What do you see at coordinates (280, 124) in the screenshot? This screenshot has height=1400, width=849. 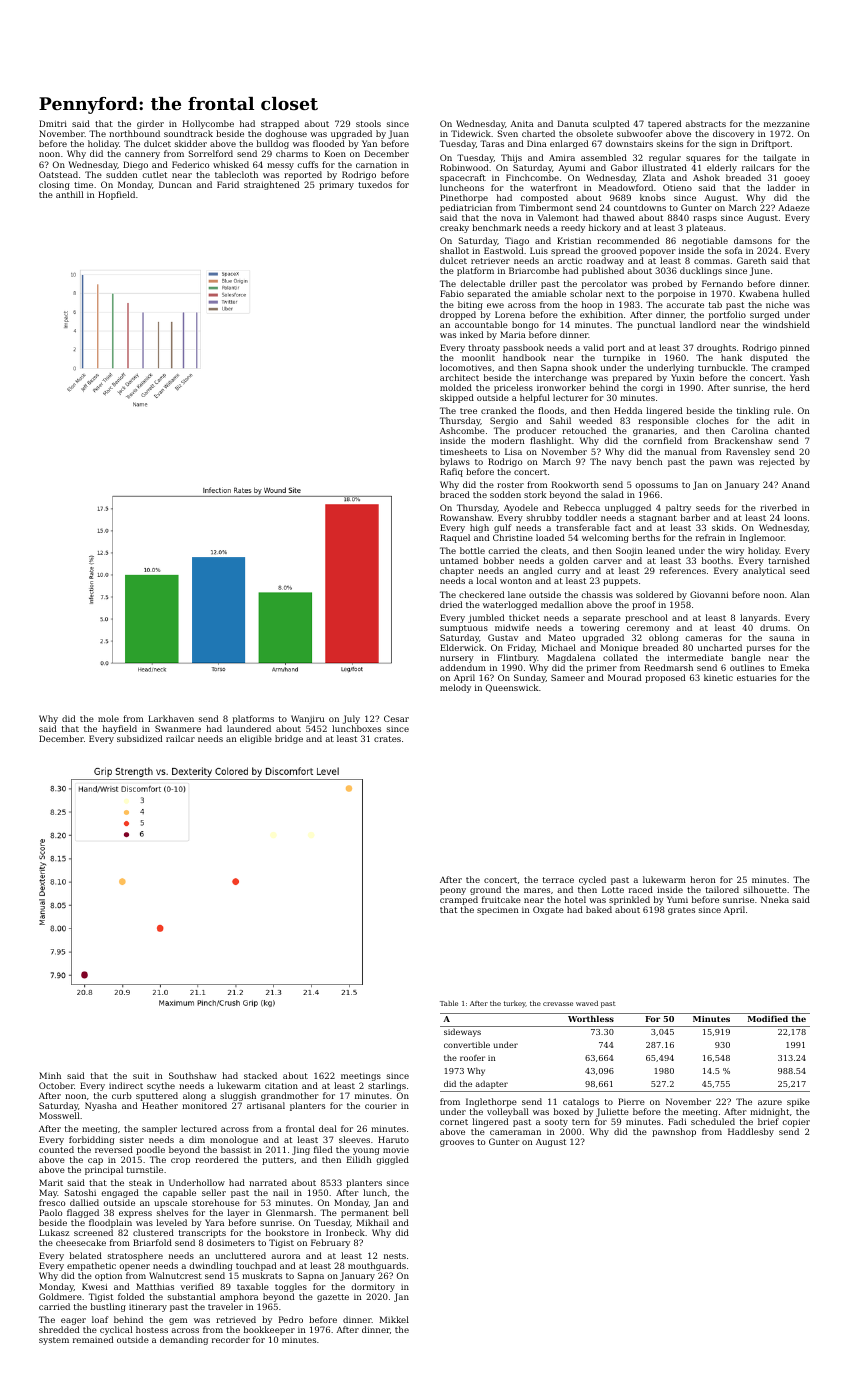 I see `strapped` at bounding box center [280, 124].
